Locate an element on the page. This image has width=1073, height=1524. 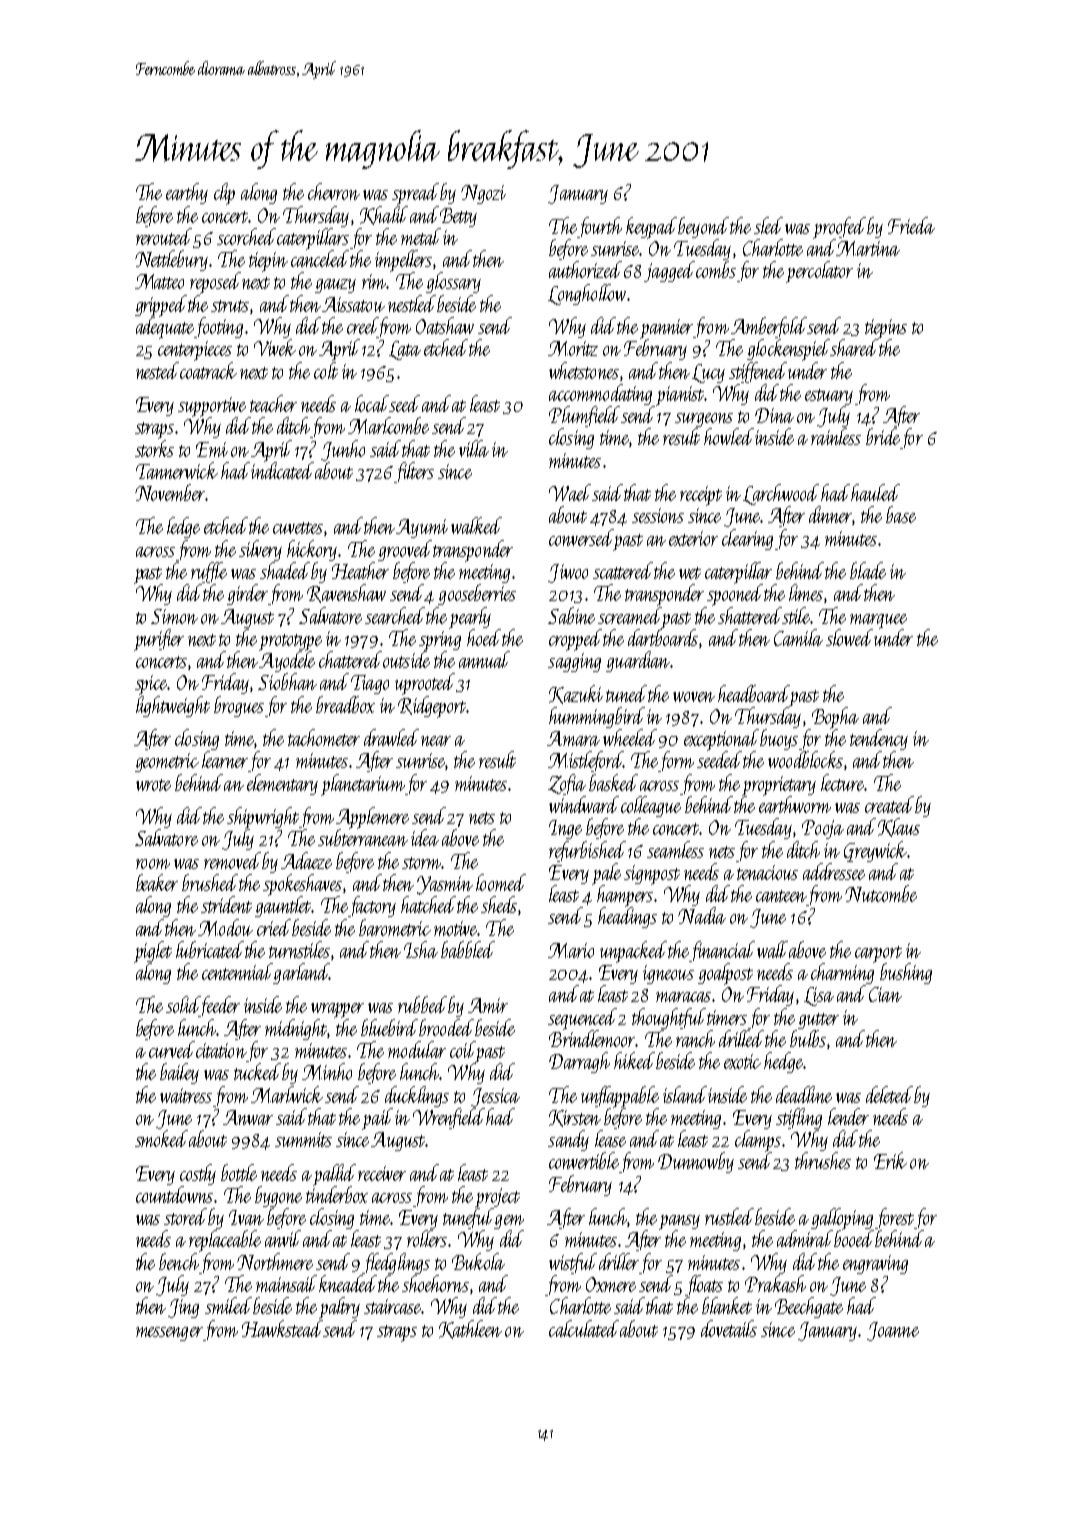
pallid is located at coordinates (334, 1175).
